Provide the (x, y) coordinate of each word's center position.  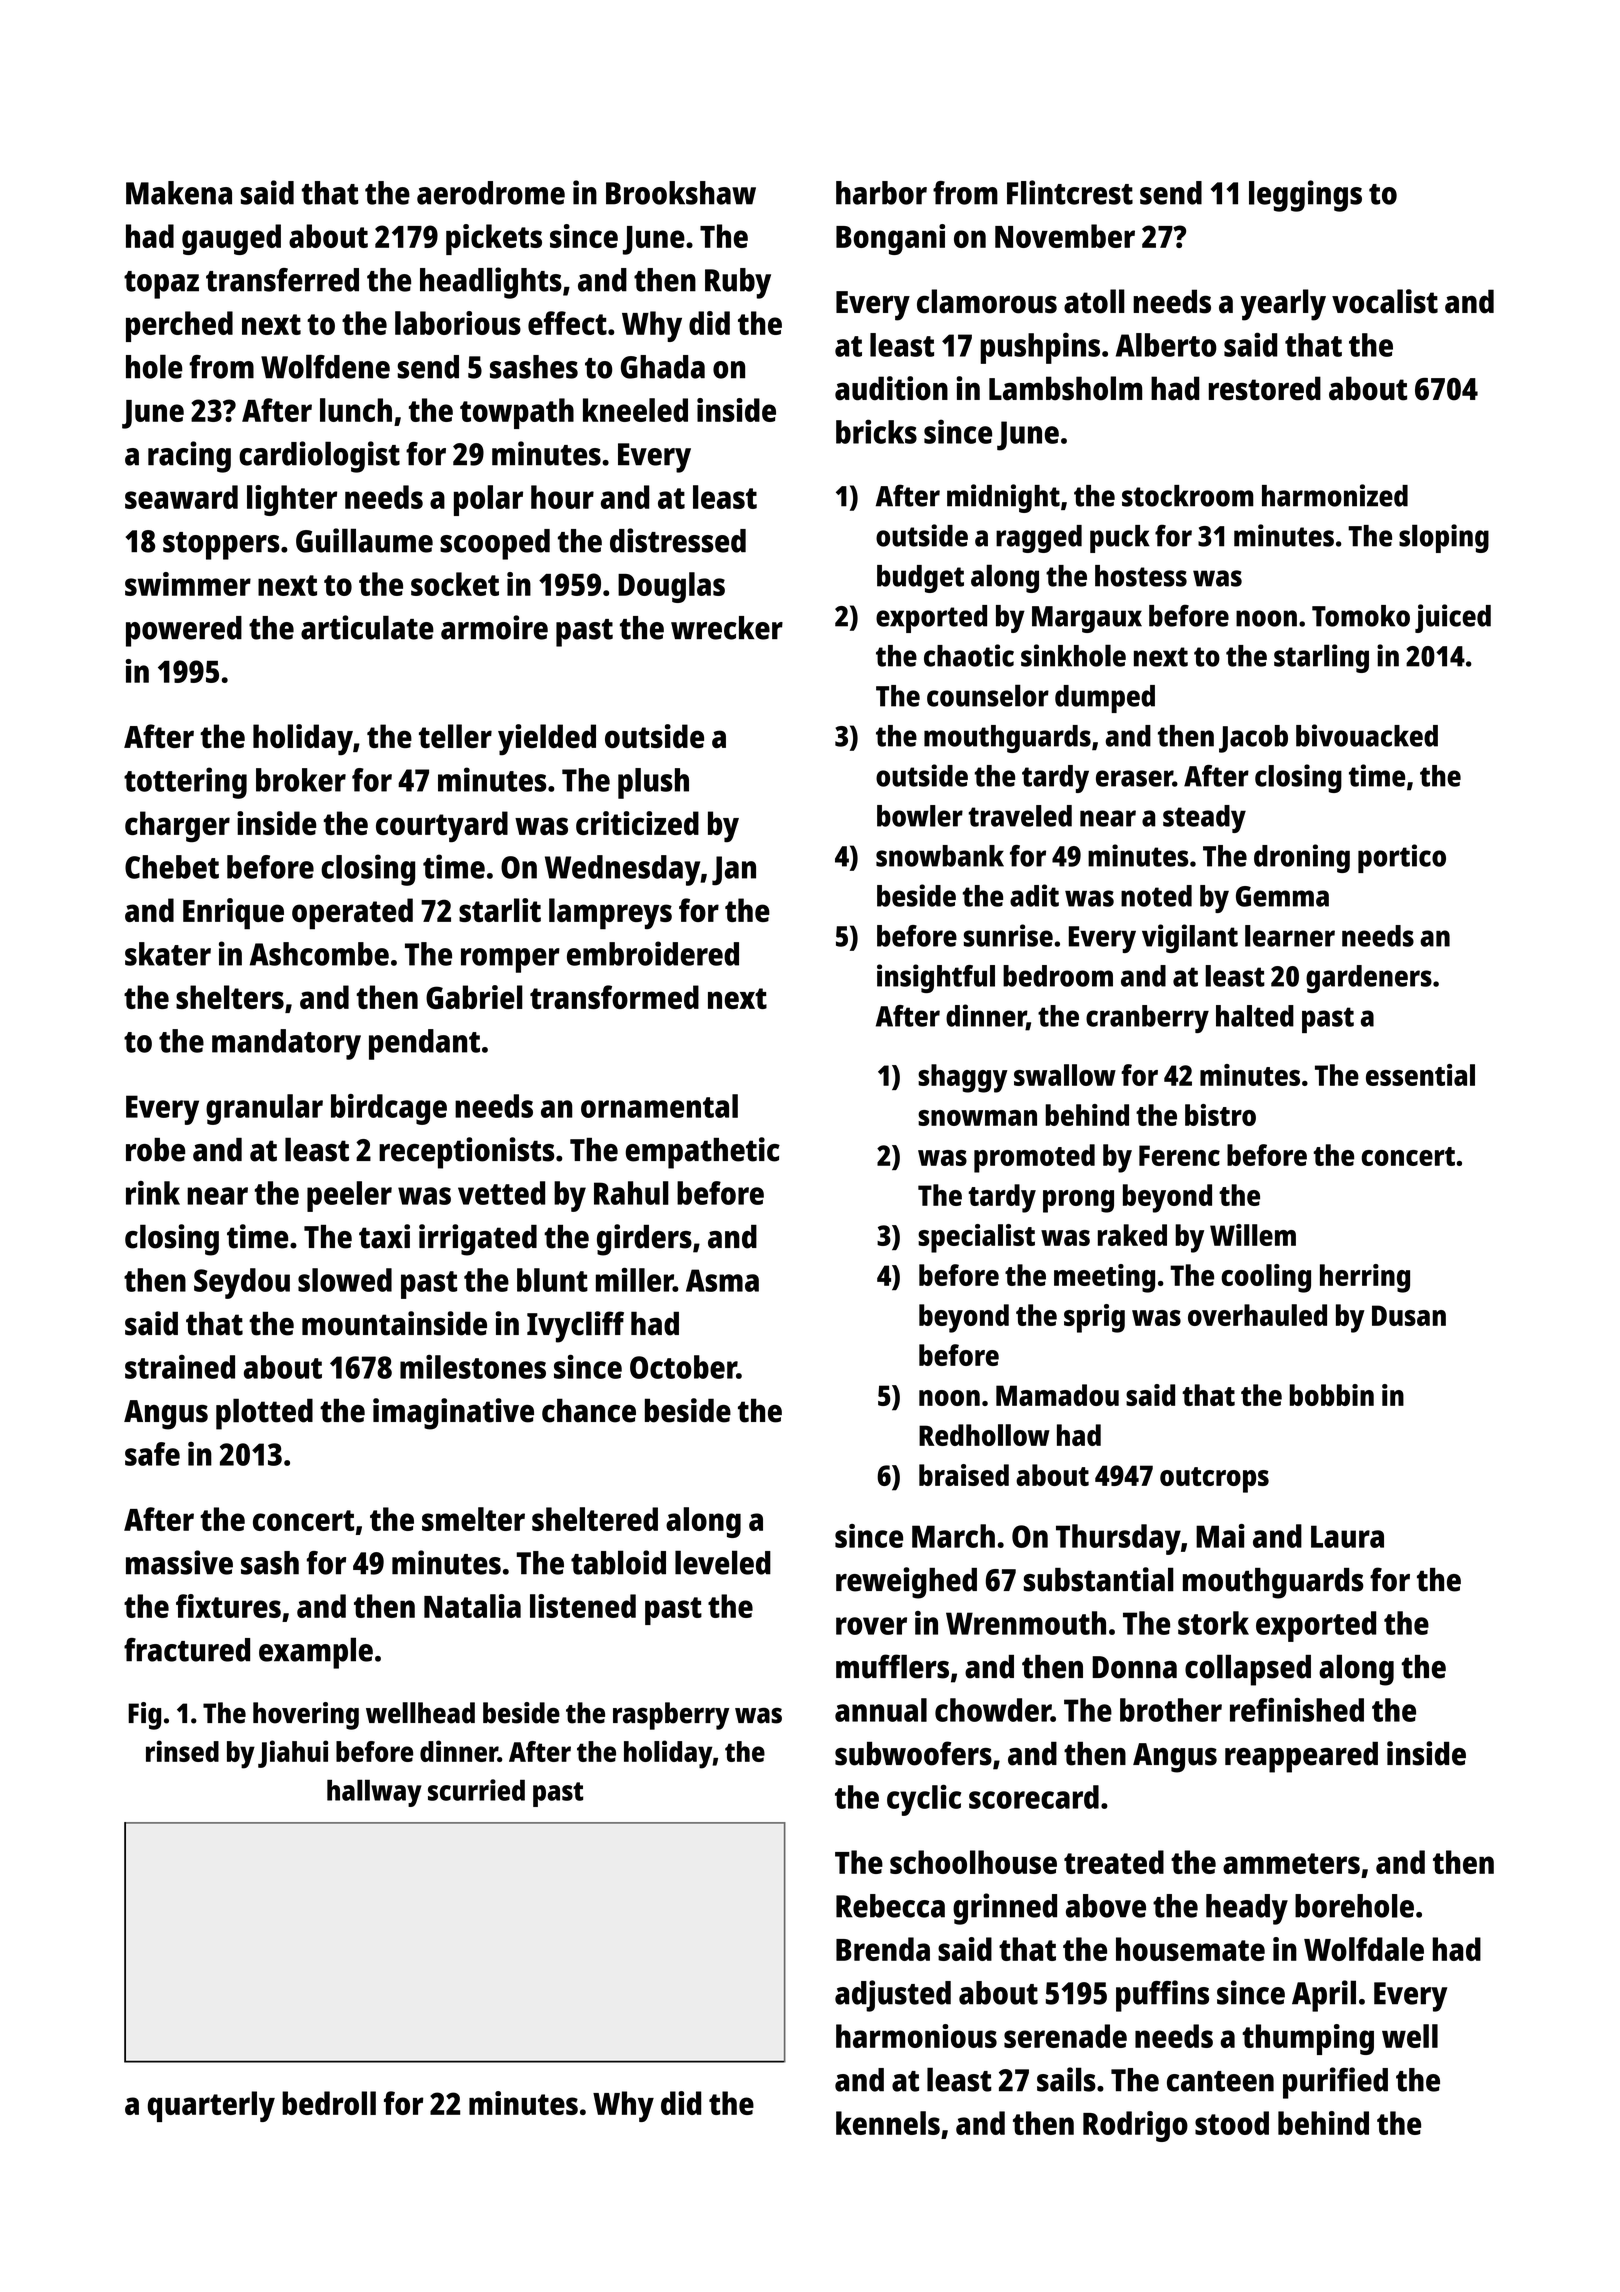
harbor (881, 193)
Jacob (1253, 739)
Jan (734, 871)
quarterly (211, 2106)
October (683, 1367)
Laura (1347, 1536)
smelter (473, 1519)
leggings (1305, 196)
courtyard (442, 827)
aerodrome (491, 193)
